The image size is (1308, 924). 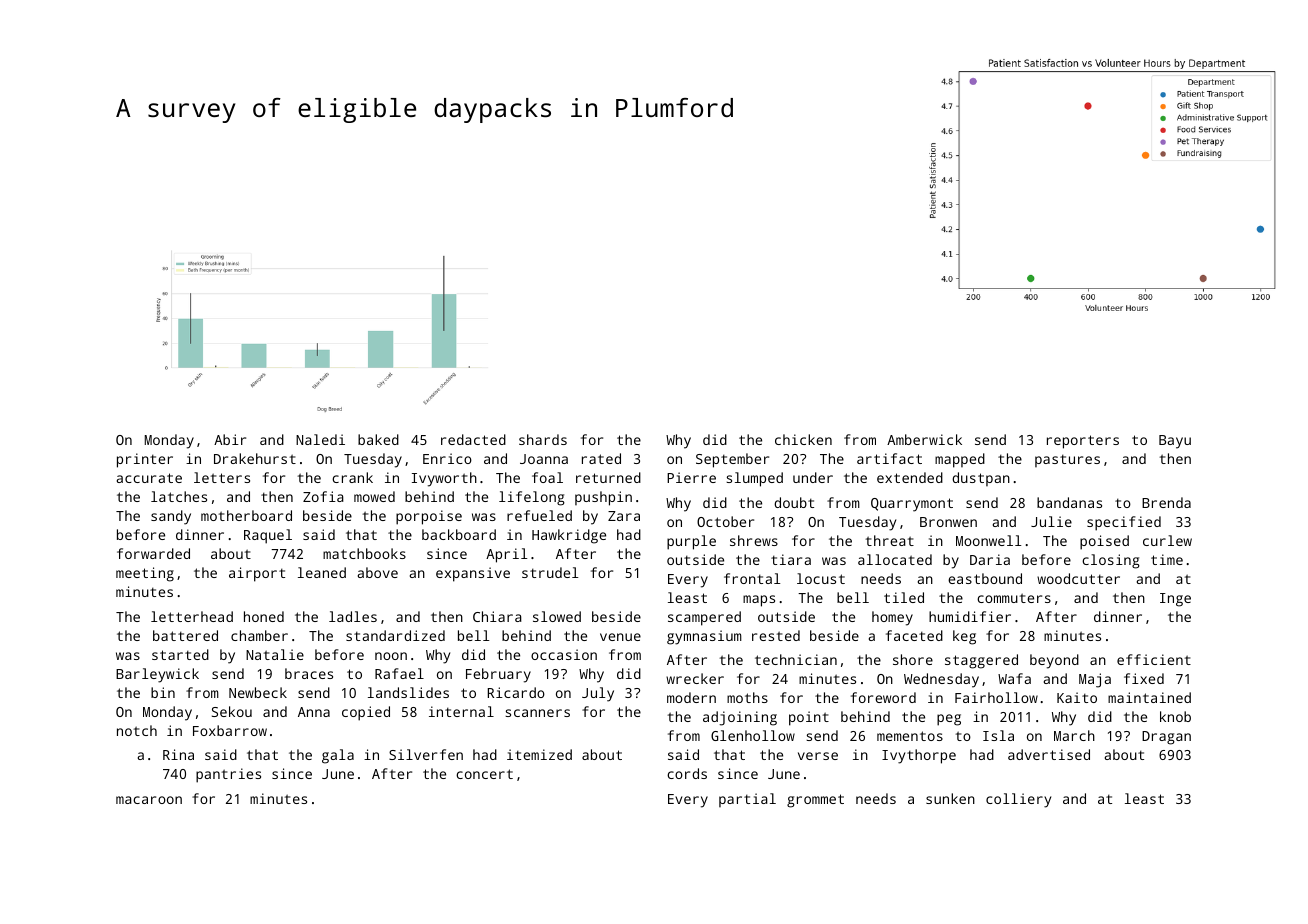 I want to click on Naledi, so click(x=320, y=439).
